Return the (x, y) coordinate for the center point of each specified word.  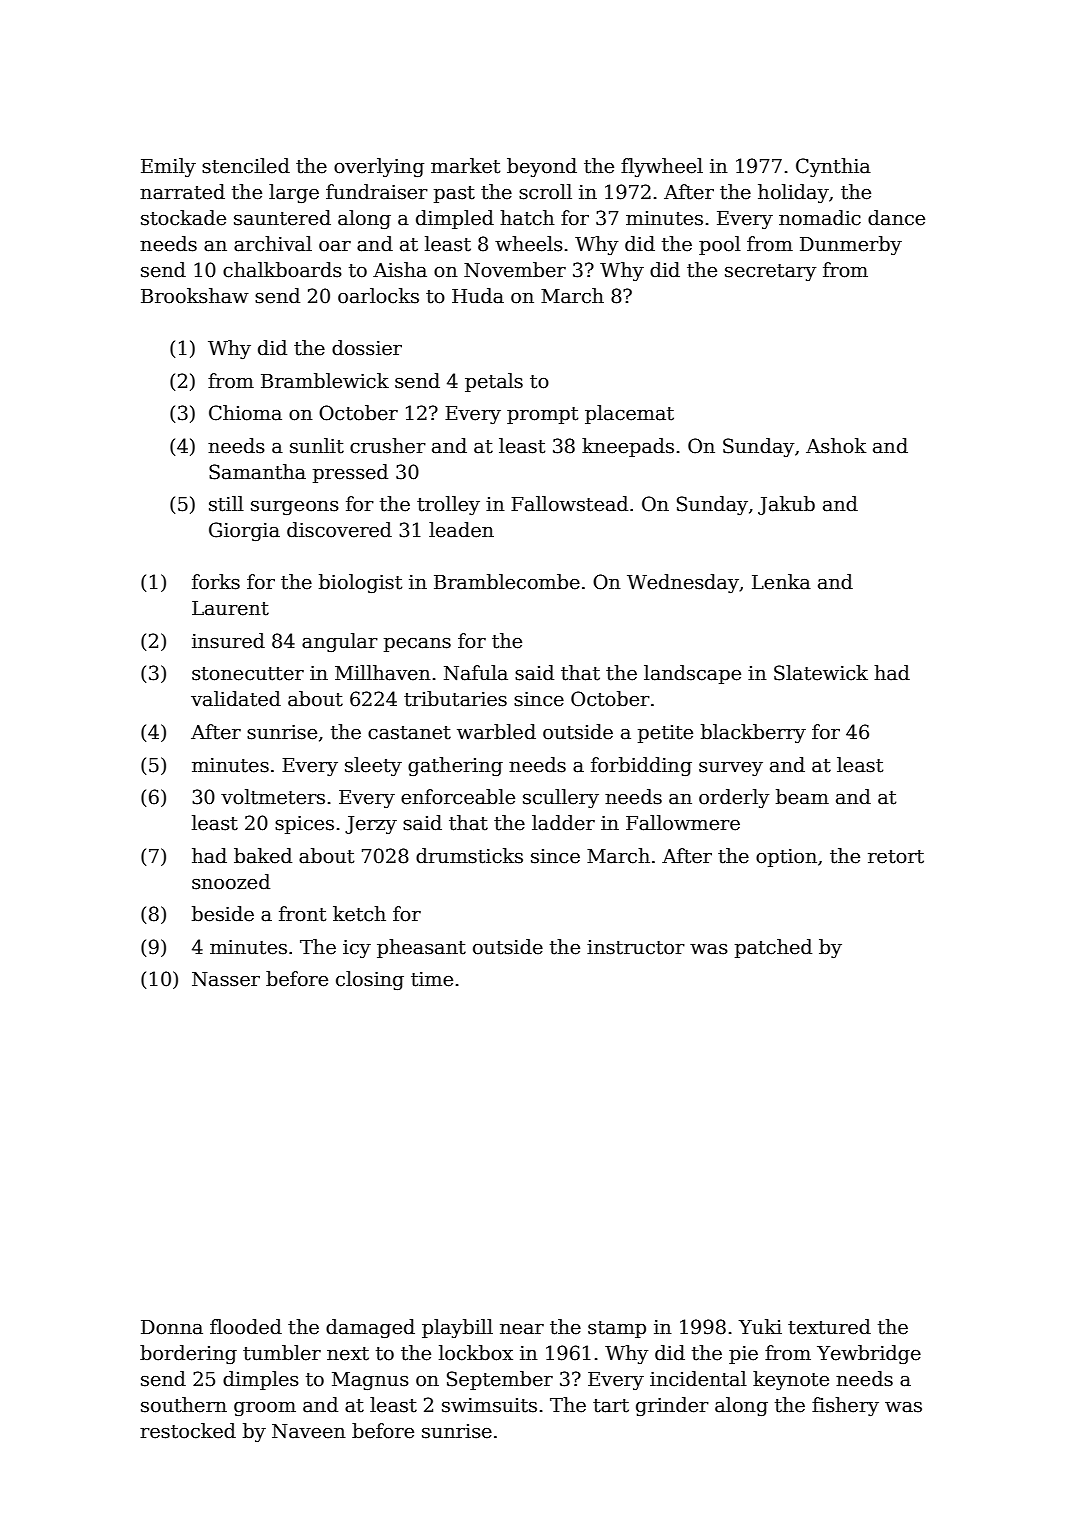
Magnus (370, 1381)
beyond (542, 167)
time (432, 979)
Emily (168, 167)
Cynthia (833, 167)
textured (829, 1327)
